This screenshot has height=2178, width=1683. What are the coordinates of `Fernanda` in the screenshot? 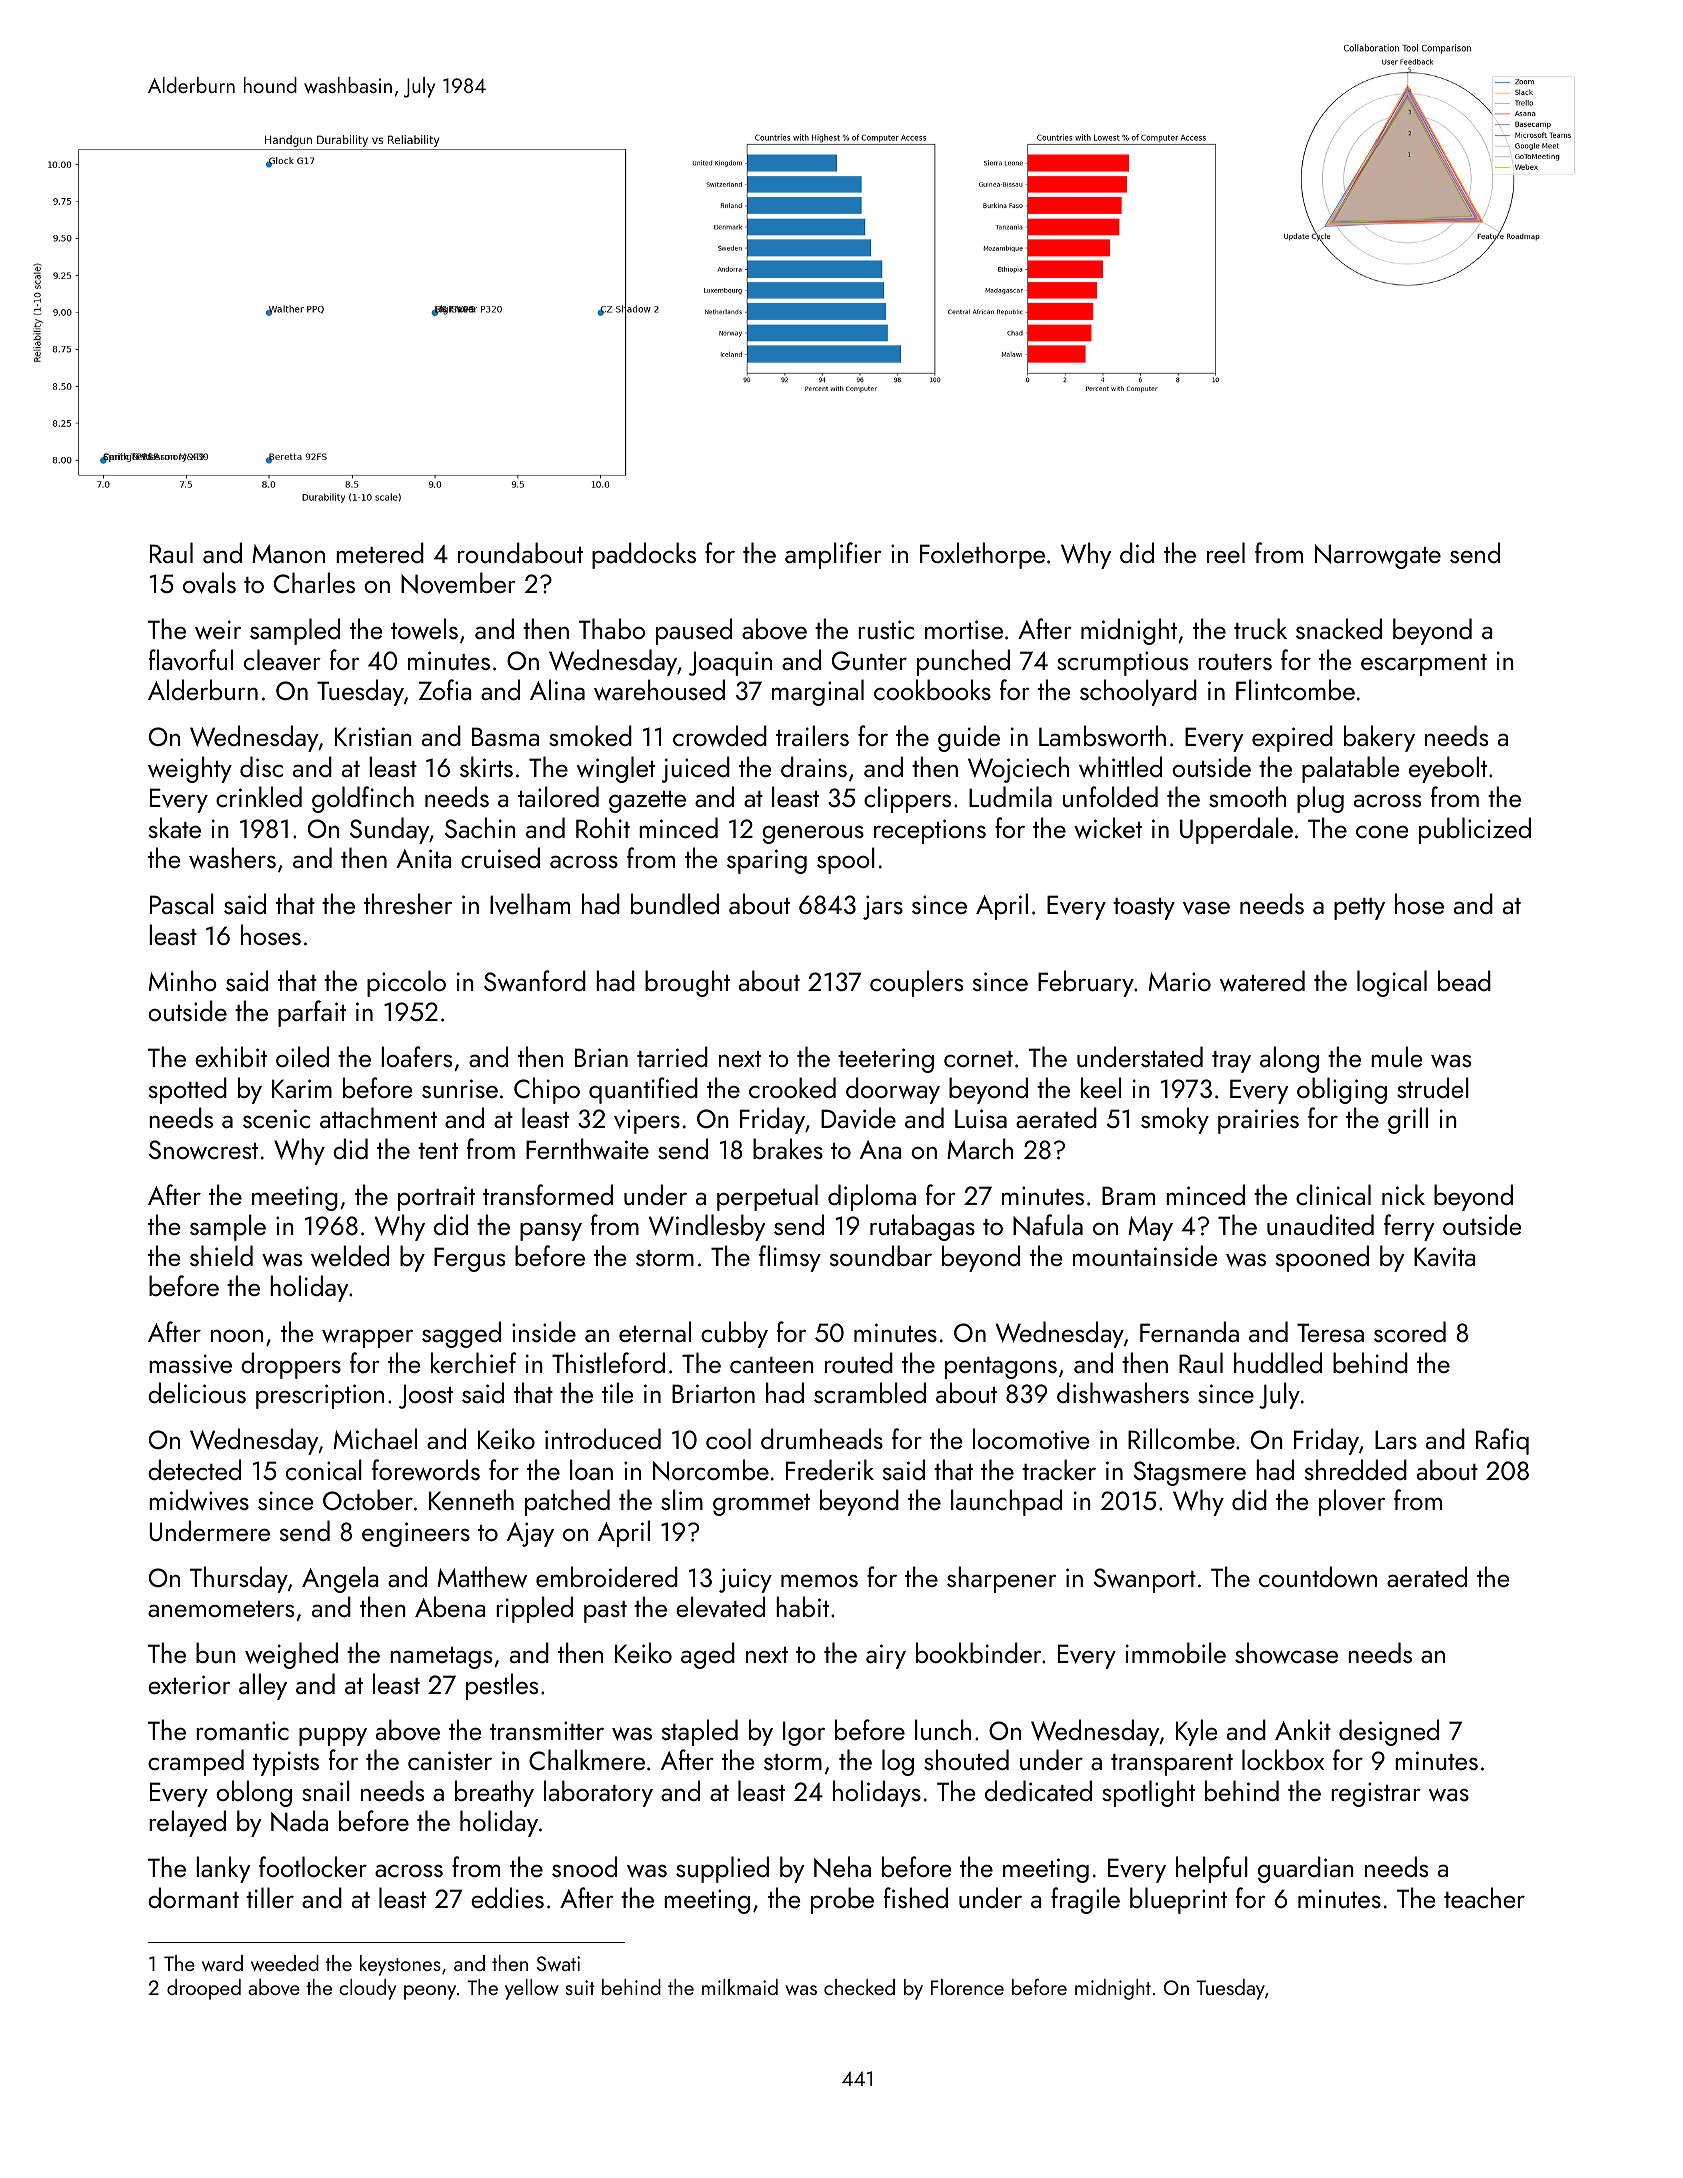 It's located at (1189, 1331).
